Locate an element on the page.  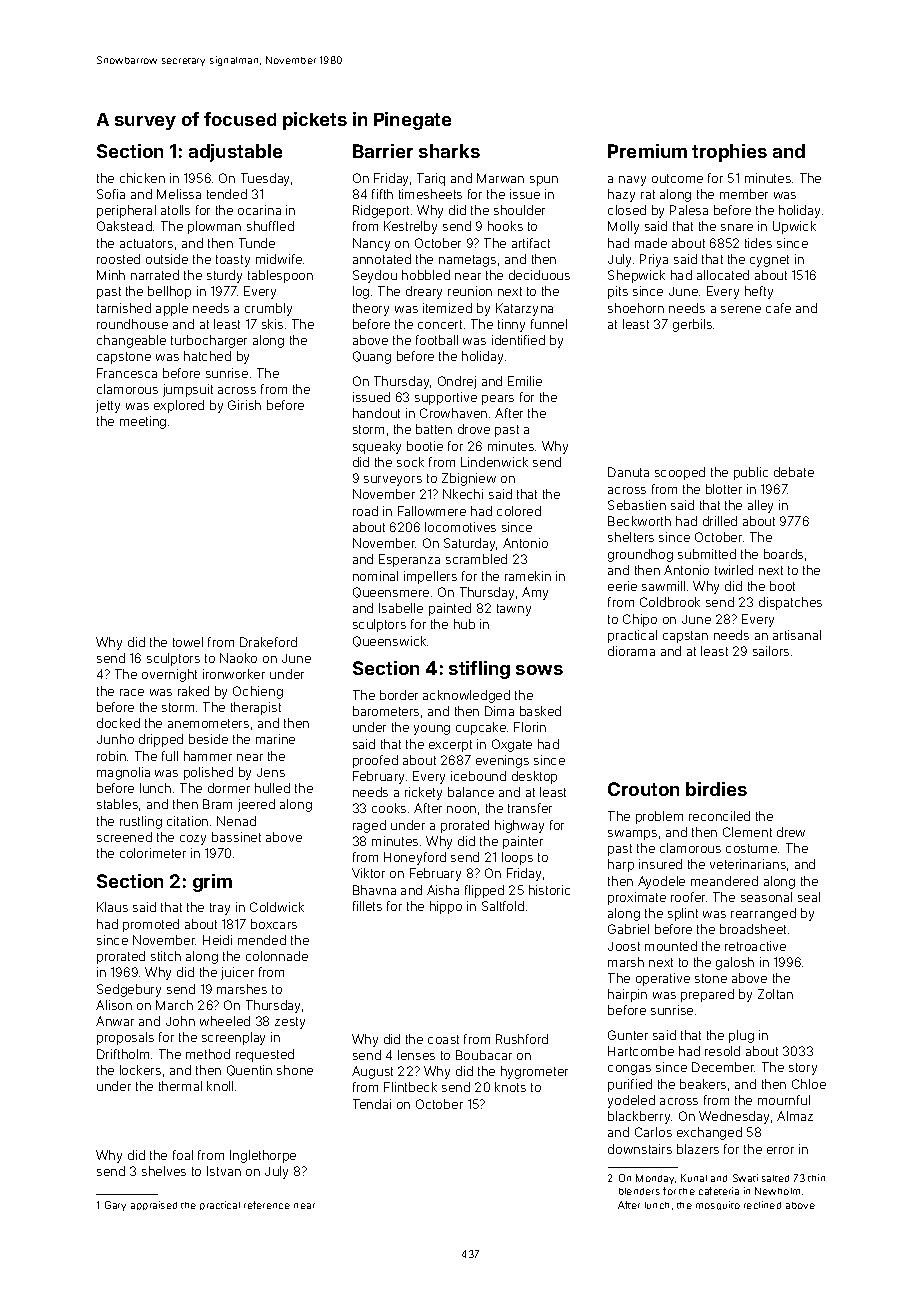
race is located at coordinates (132, 692).
